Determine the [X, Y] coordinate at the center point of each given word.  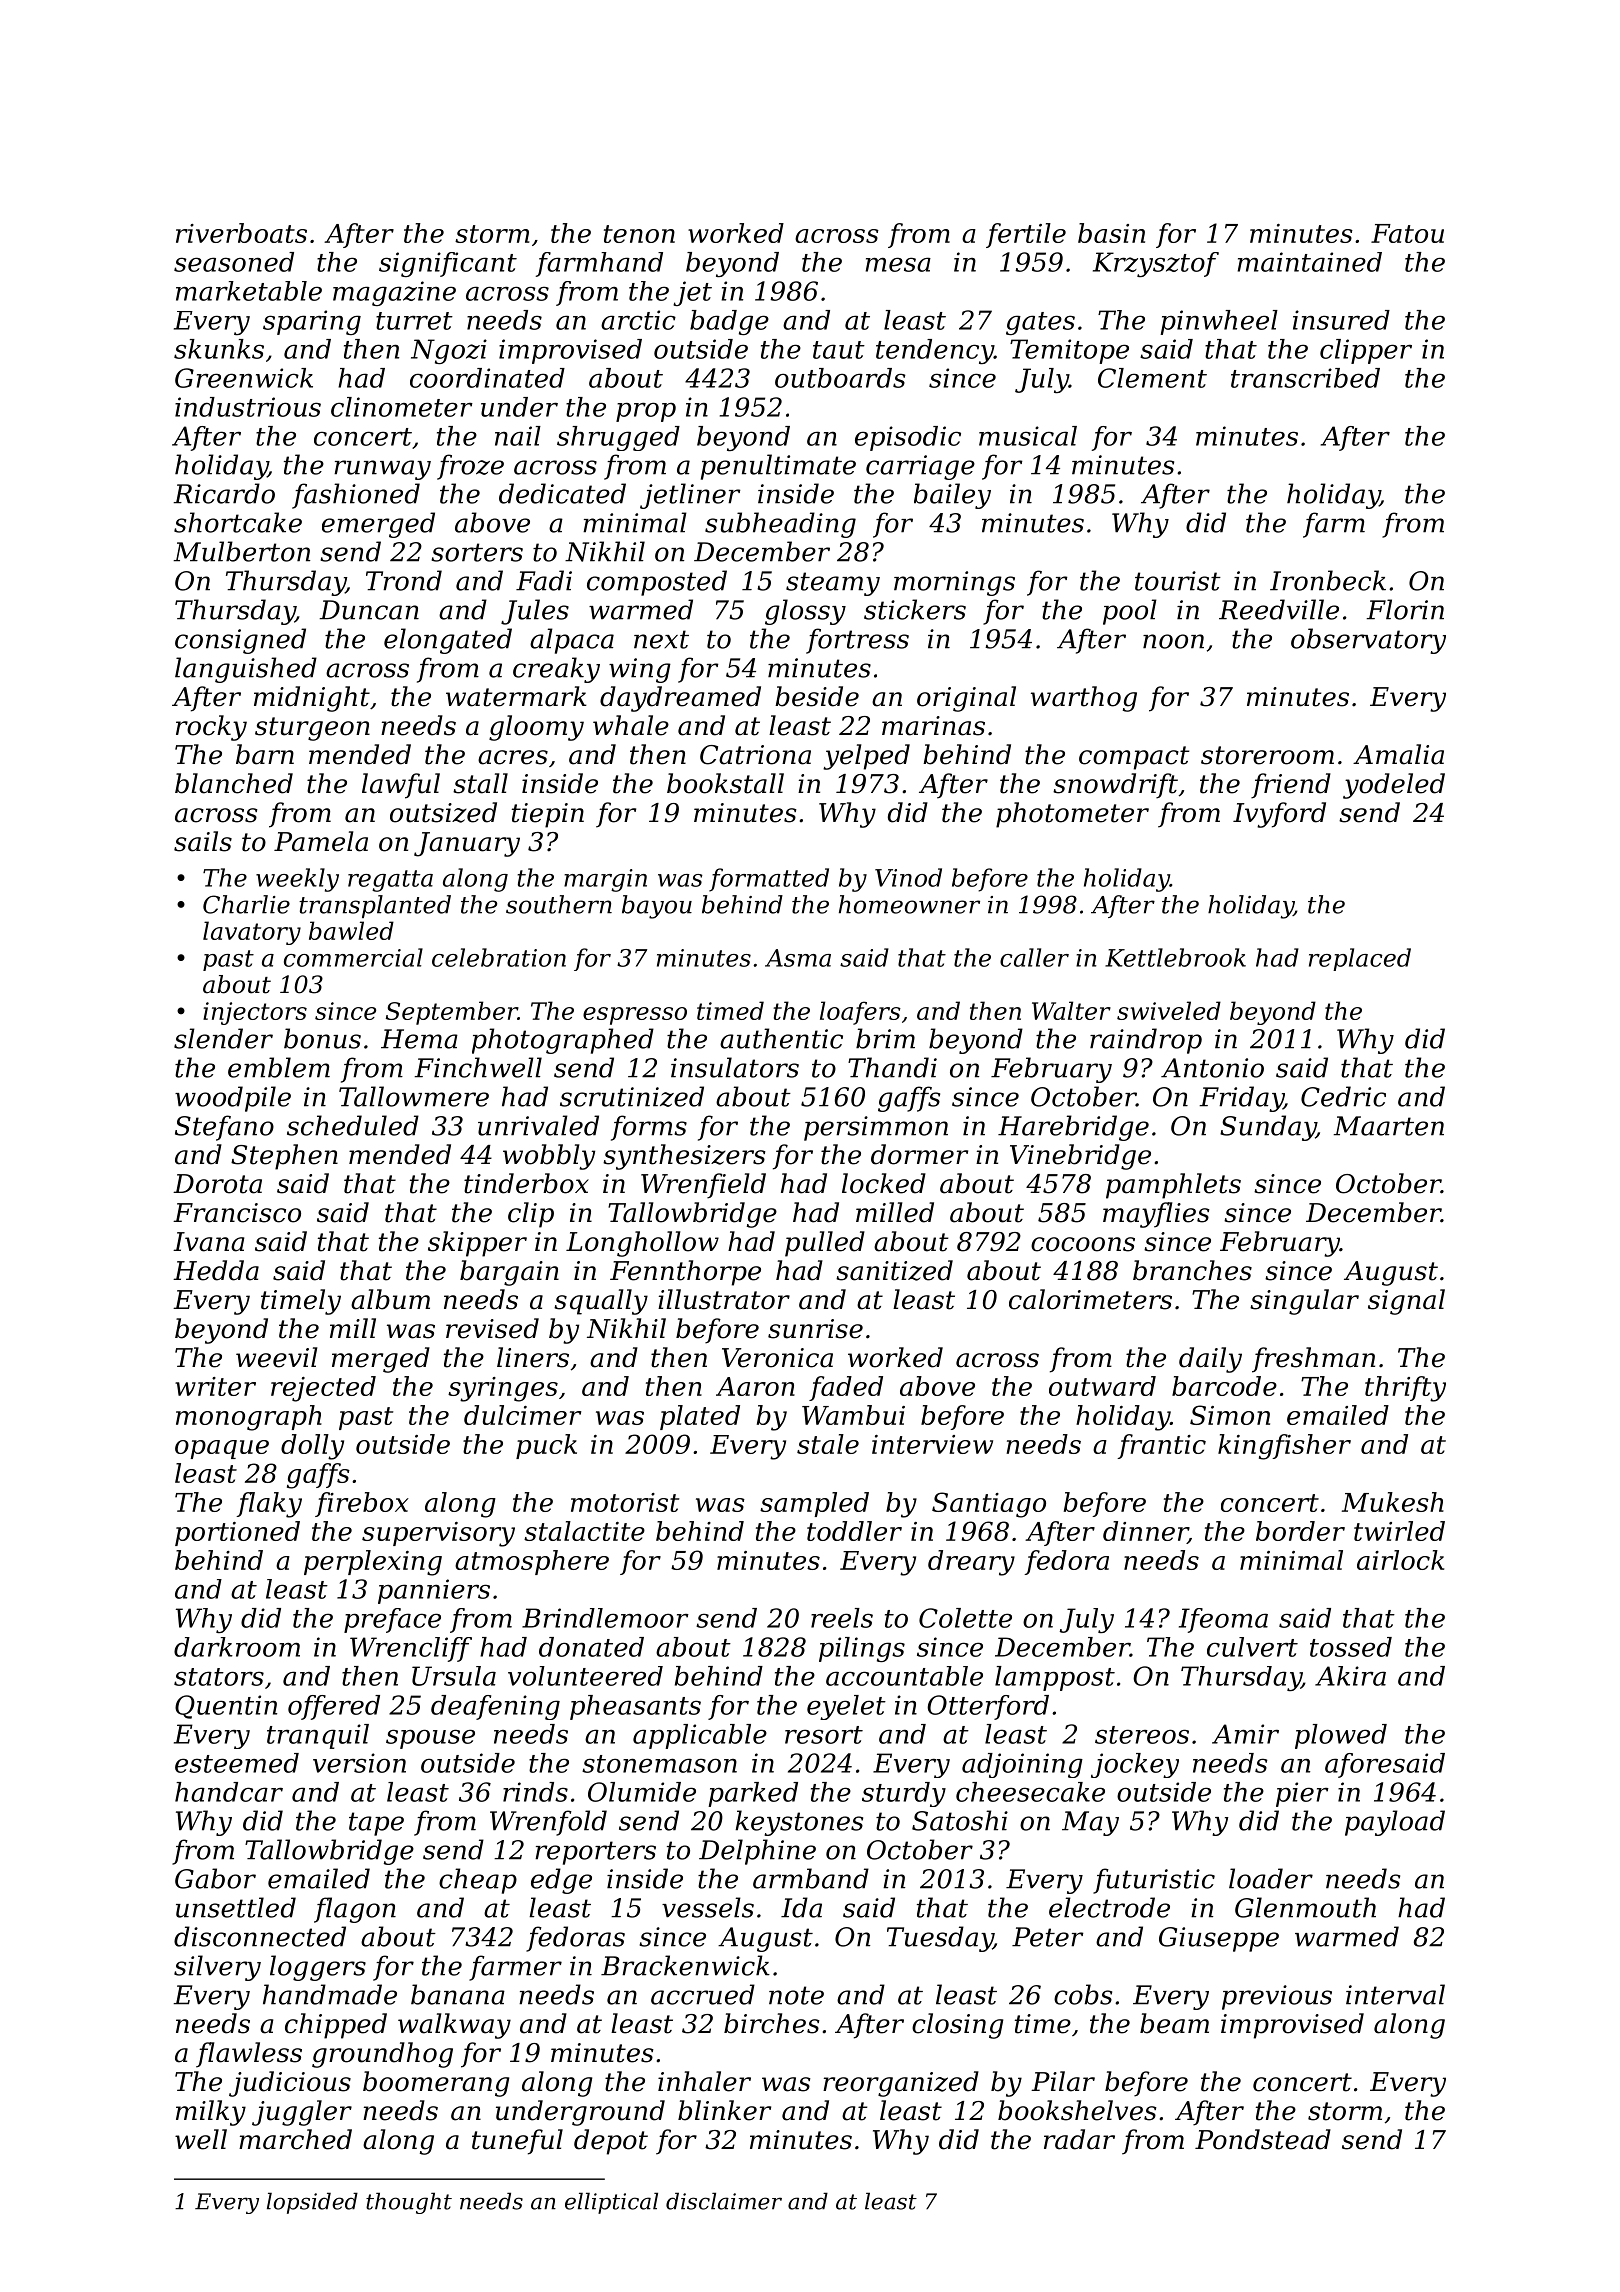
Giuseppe [1219, 1939]
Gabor [215, 1878]
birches [772, 2023]
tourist [1178, 581]
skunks [219, 349]
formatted [769, 880]
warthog [1084, 699]
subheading [780, 525]
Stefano [224, 1128]
